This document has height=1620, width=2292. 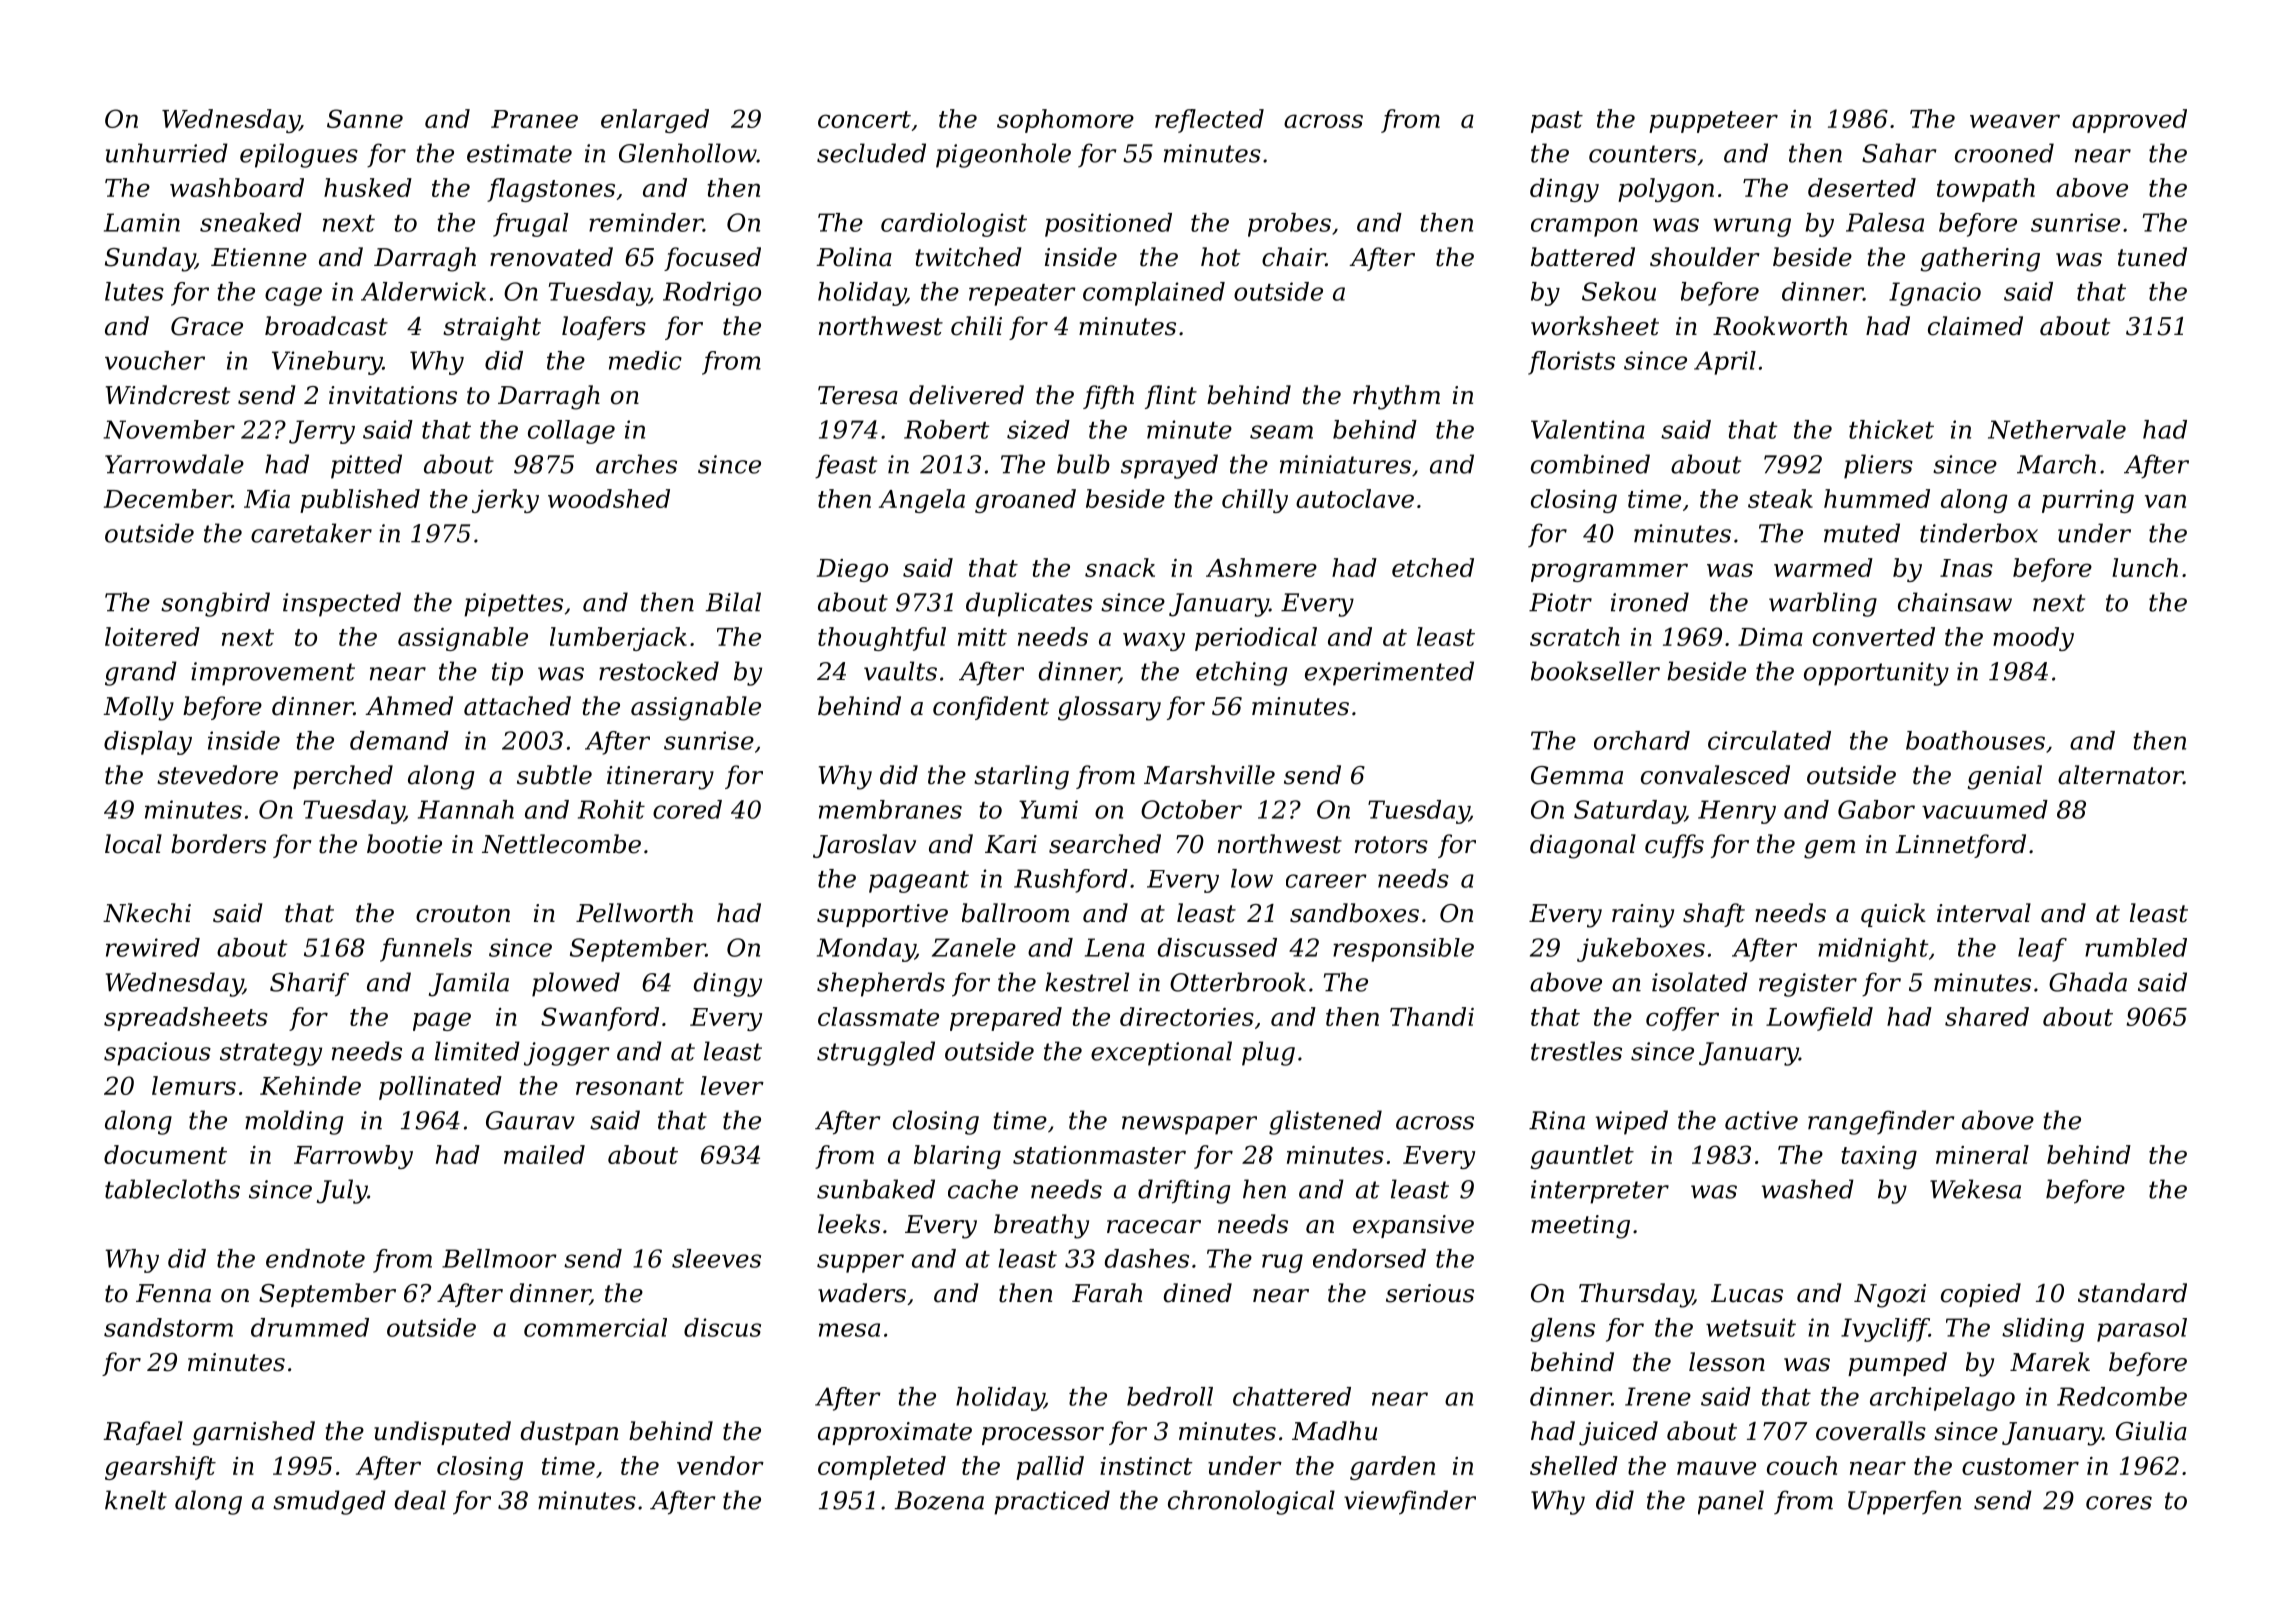 I want to click on weaver, so click(x=2015, y=121).
